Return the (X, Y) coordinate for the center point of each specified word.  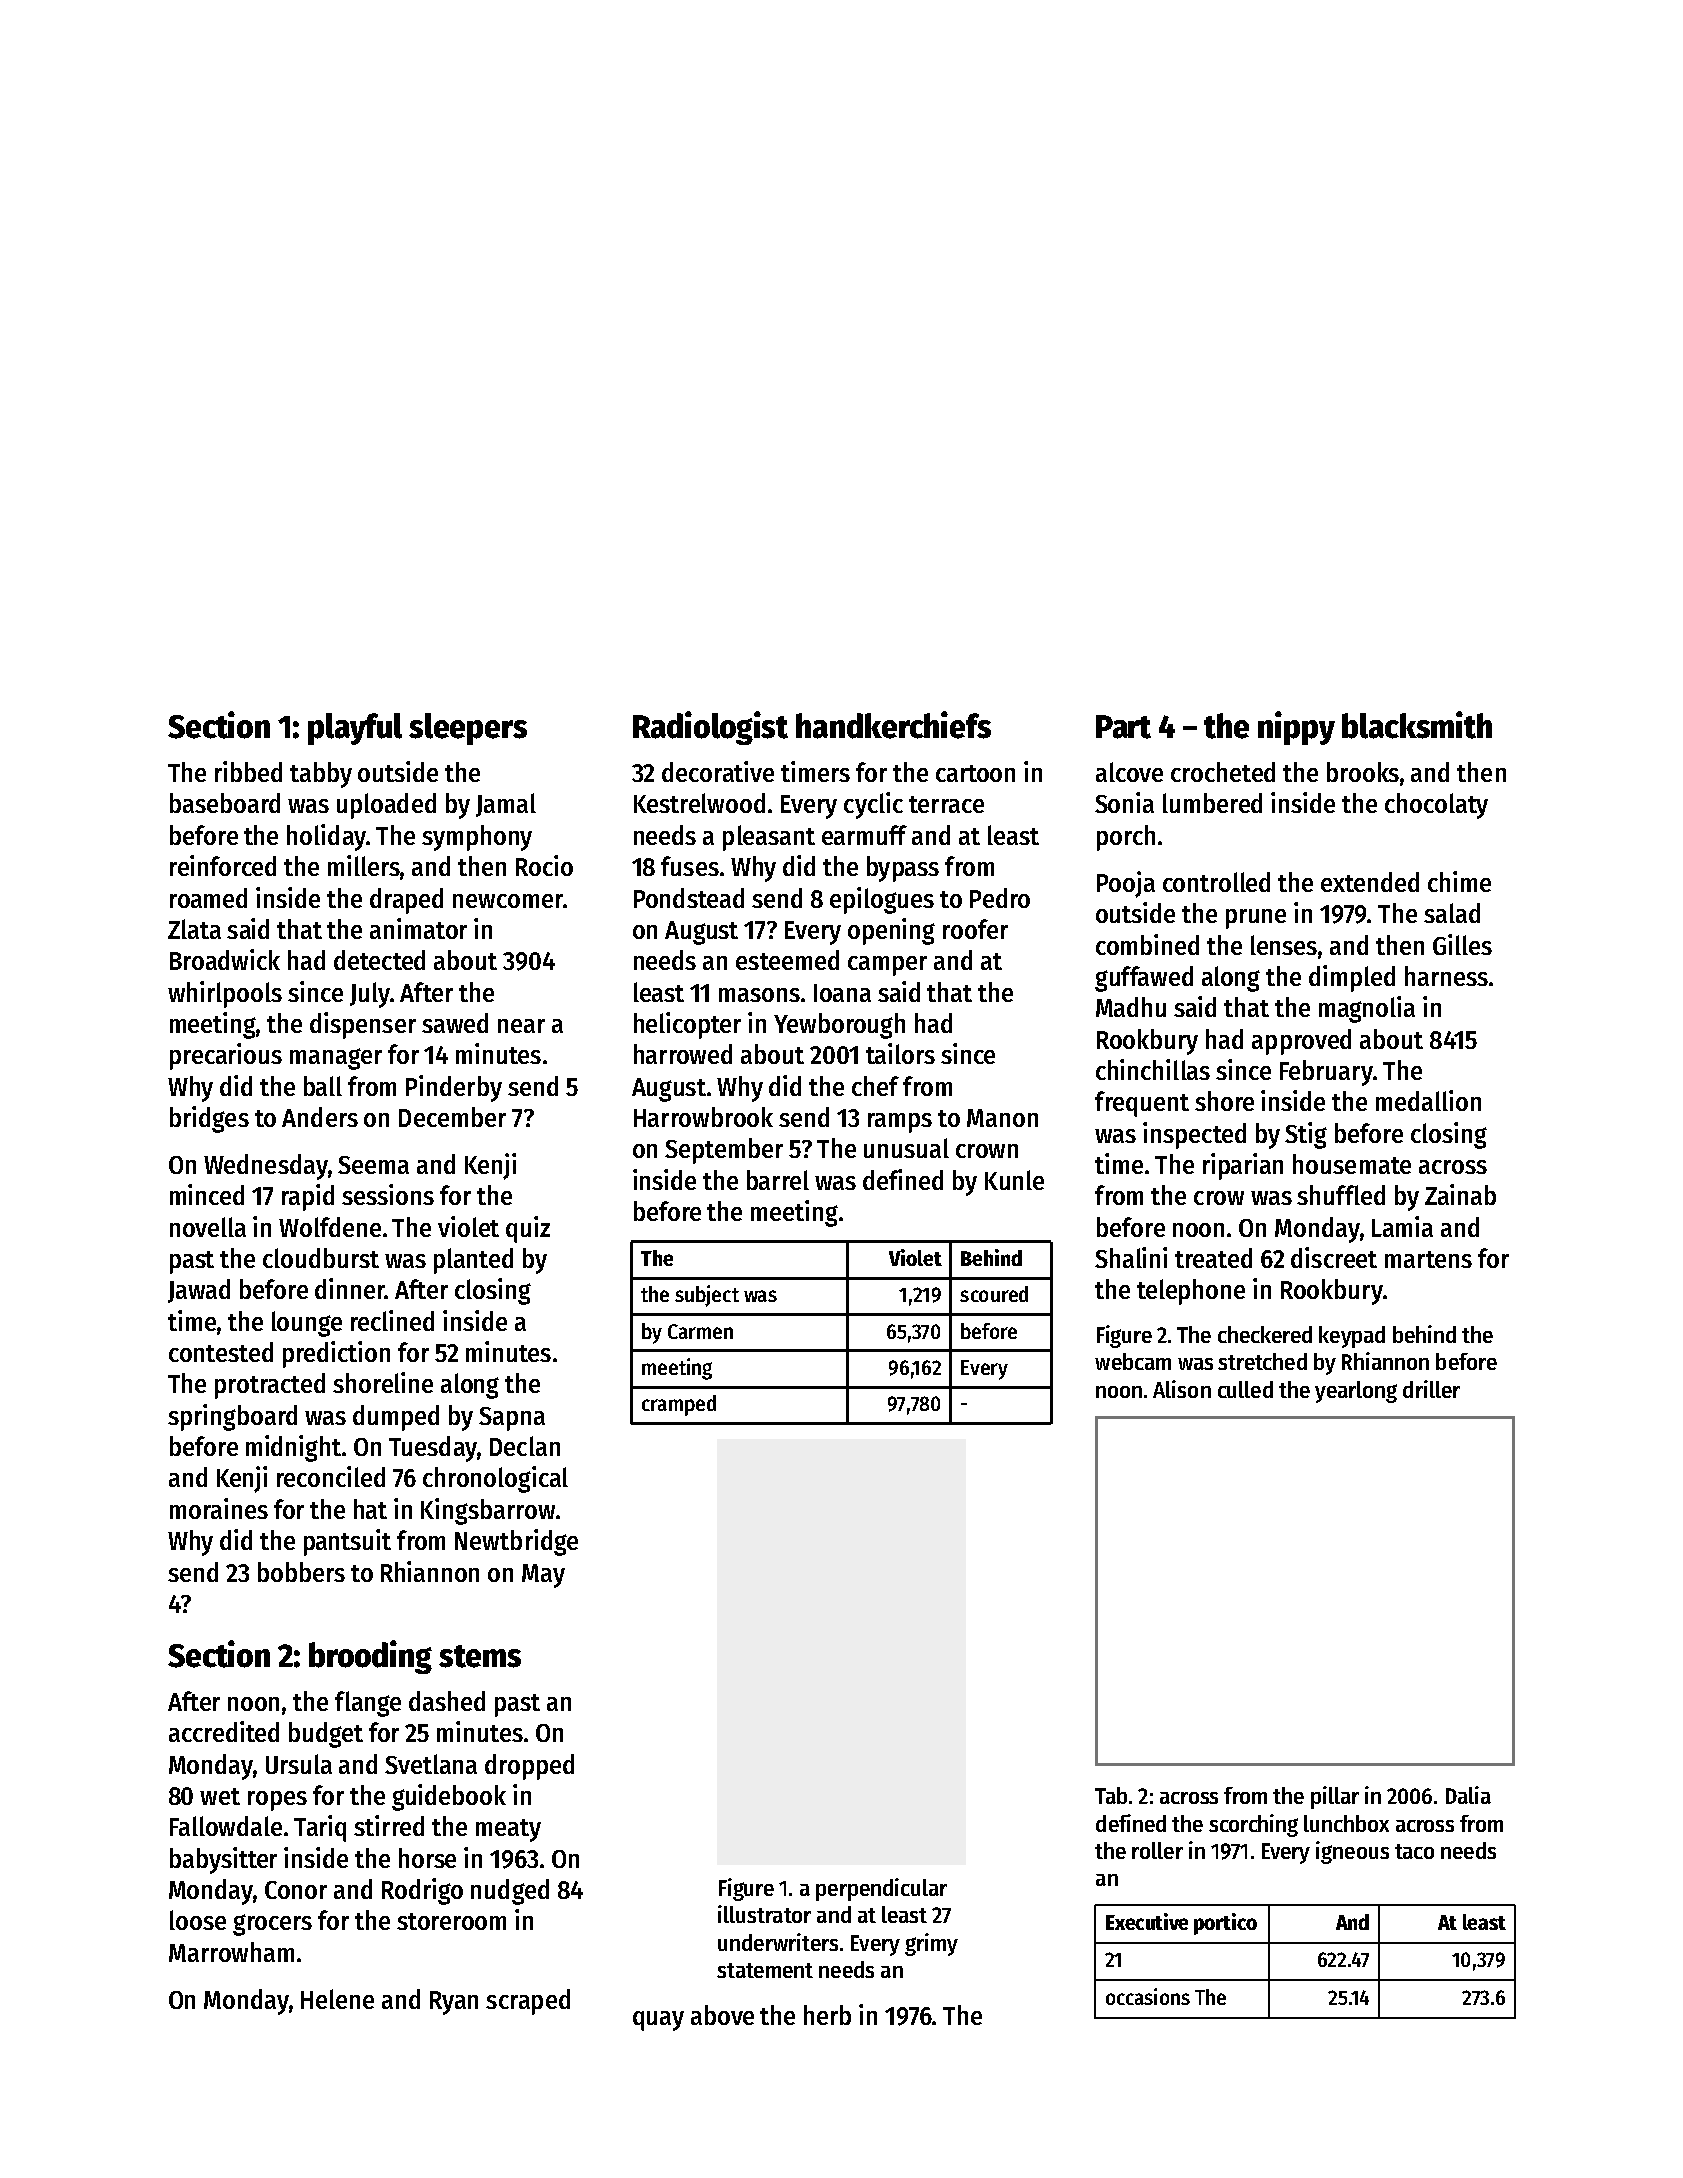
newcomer (508, 901)
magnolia (1367, 1009)
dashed (447, 1701)
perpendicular (881, 1889)
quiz (528, 1229)
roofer (975, 929)
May (543, 1576)
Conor (296, 1890)
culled (1245, 1389)
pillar (1335, 1797)
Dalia (1468, 1795)
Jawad (199, 1291)
